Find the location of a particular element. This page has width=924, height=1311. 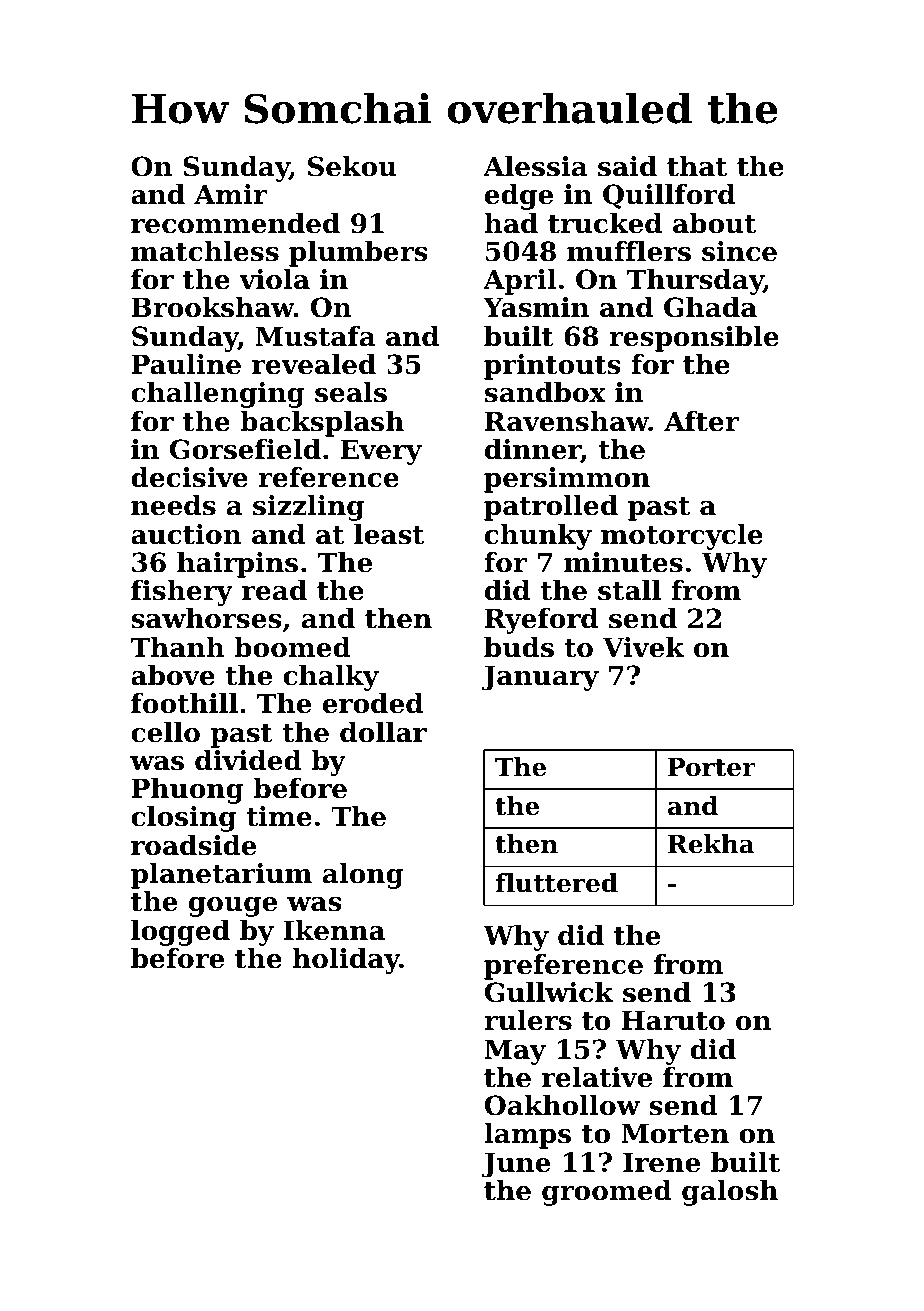

buds is located at coordinates (519, 647).
